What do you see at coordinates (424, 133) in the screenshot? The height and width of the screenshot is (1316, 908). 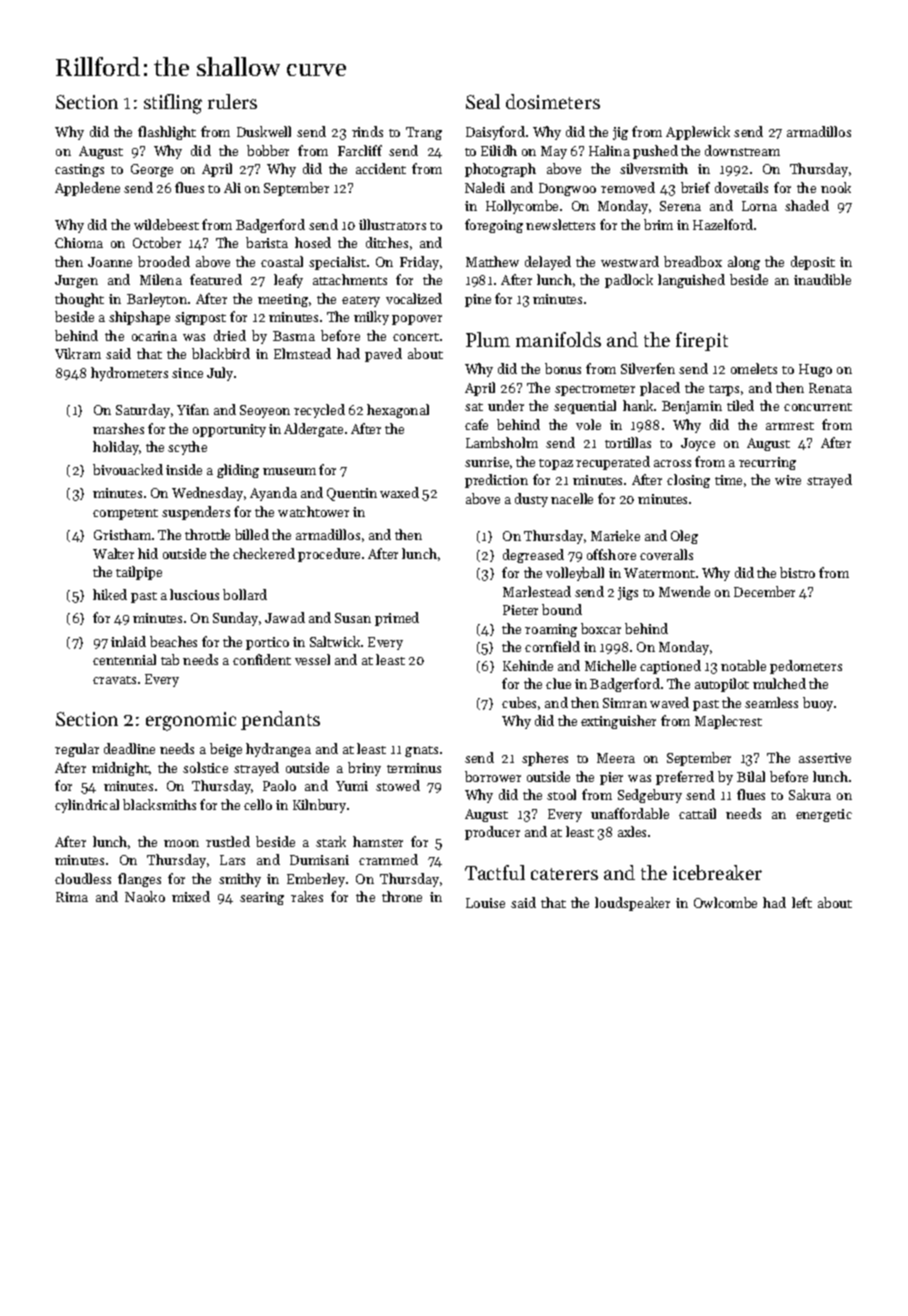 I see `Trang` at bounding box center [424, 133].
